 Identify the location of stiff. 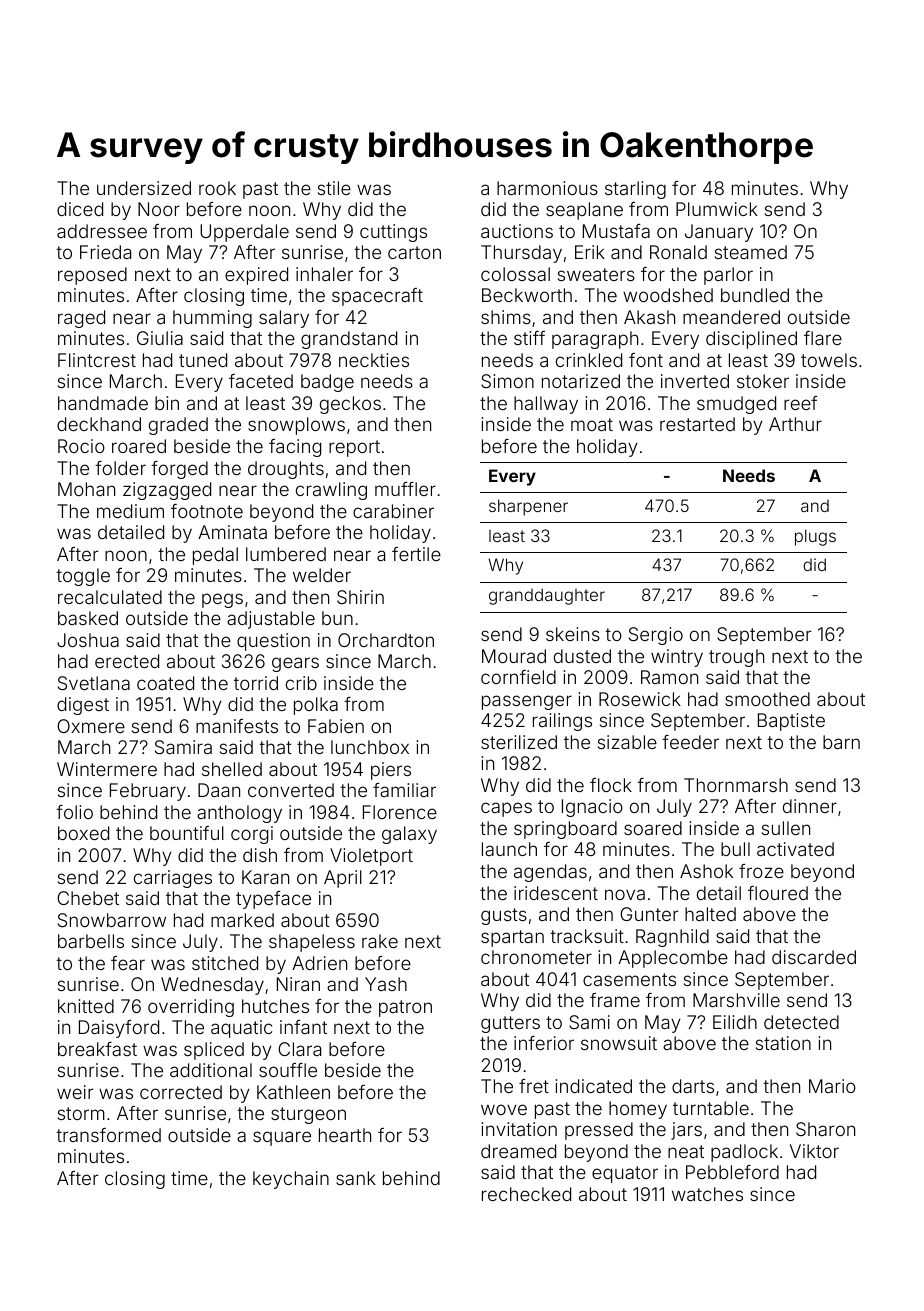
(529, 338).
